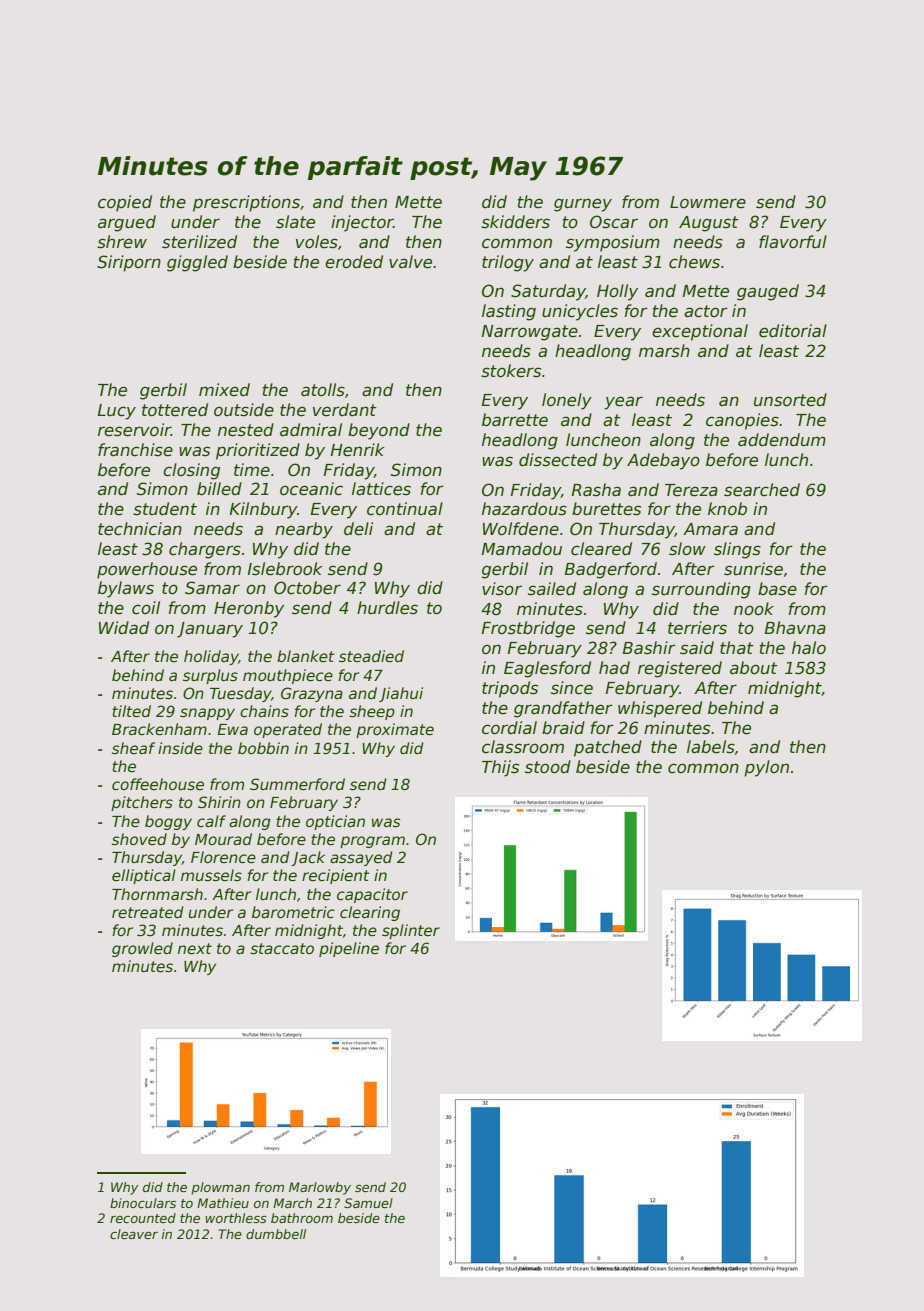 The height and width of the image is (1311, 924). I want to click on dumbbell, so click(276, 1234).
